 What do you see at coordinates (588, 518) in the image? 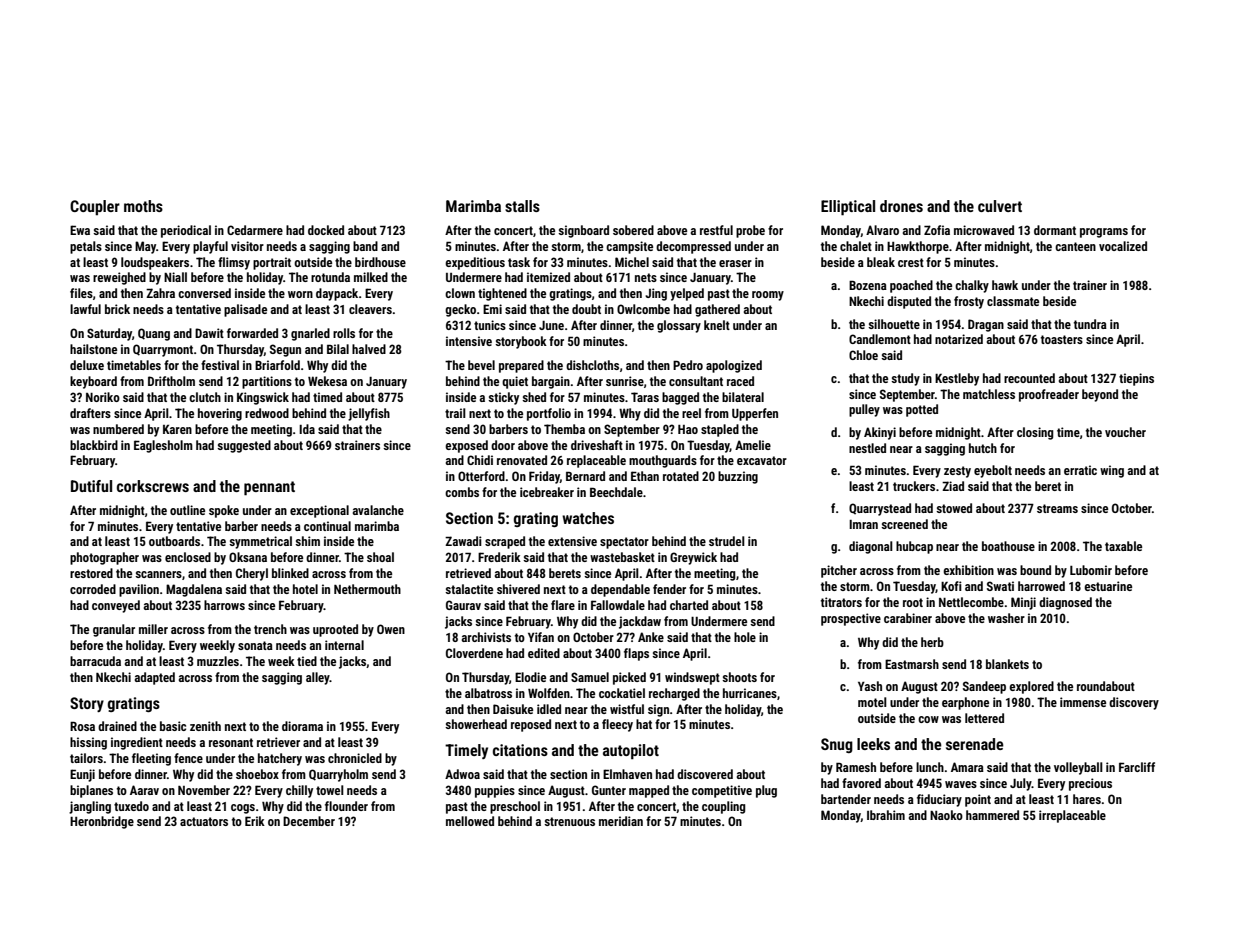
I see `watches` at bounding box center [588, 518].
